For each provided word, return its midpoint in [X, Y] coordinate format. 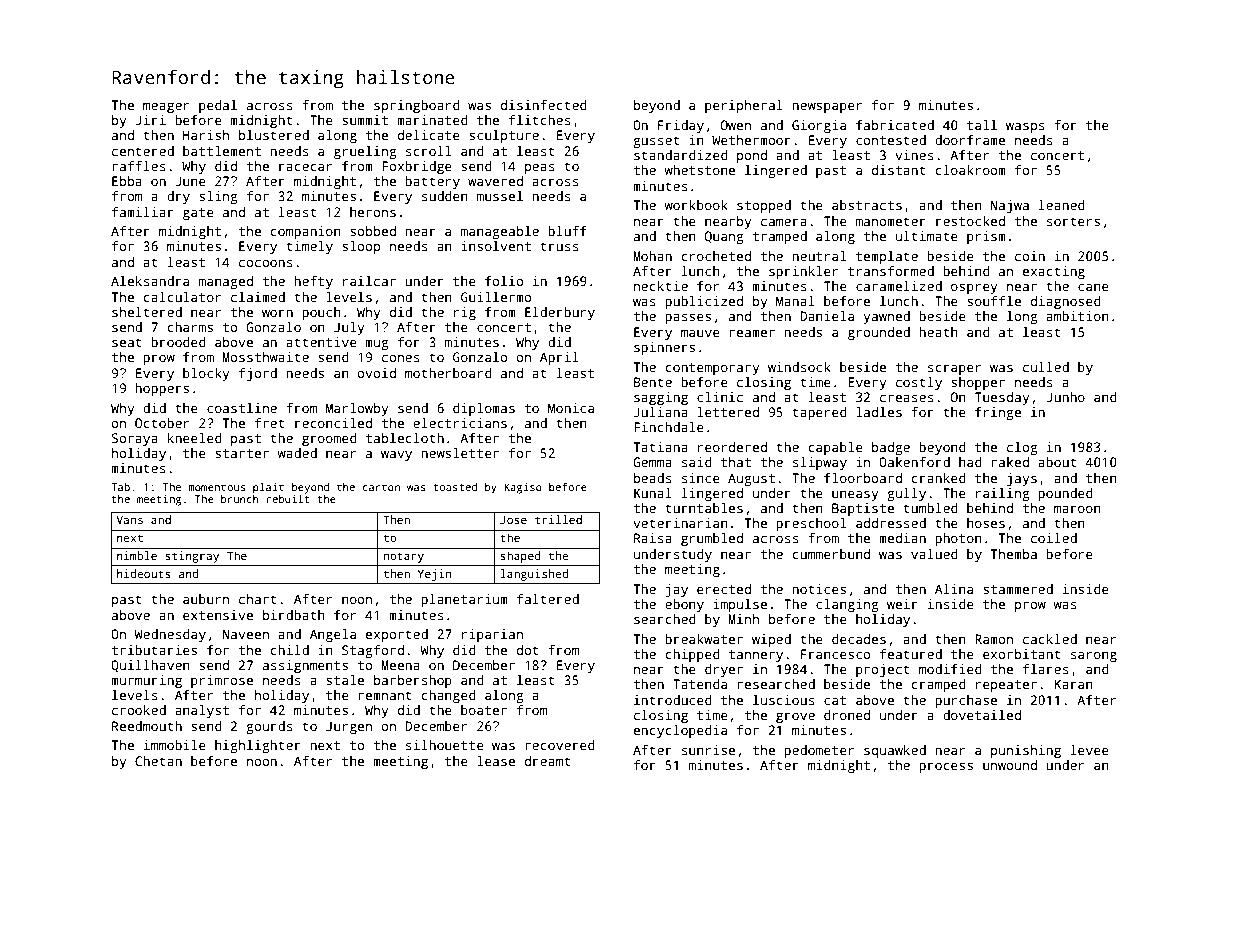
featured [911, 654]
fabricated [895, 125]
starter [242, 453]
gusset [656, 142]
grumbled [712, 539]
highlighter [258, 746]
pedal [218, 106]
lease [496, 761]
